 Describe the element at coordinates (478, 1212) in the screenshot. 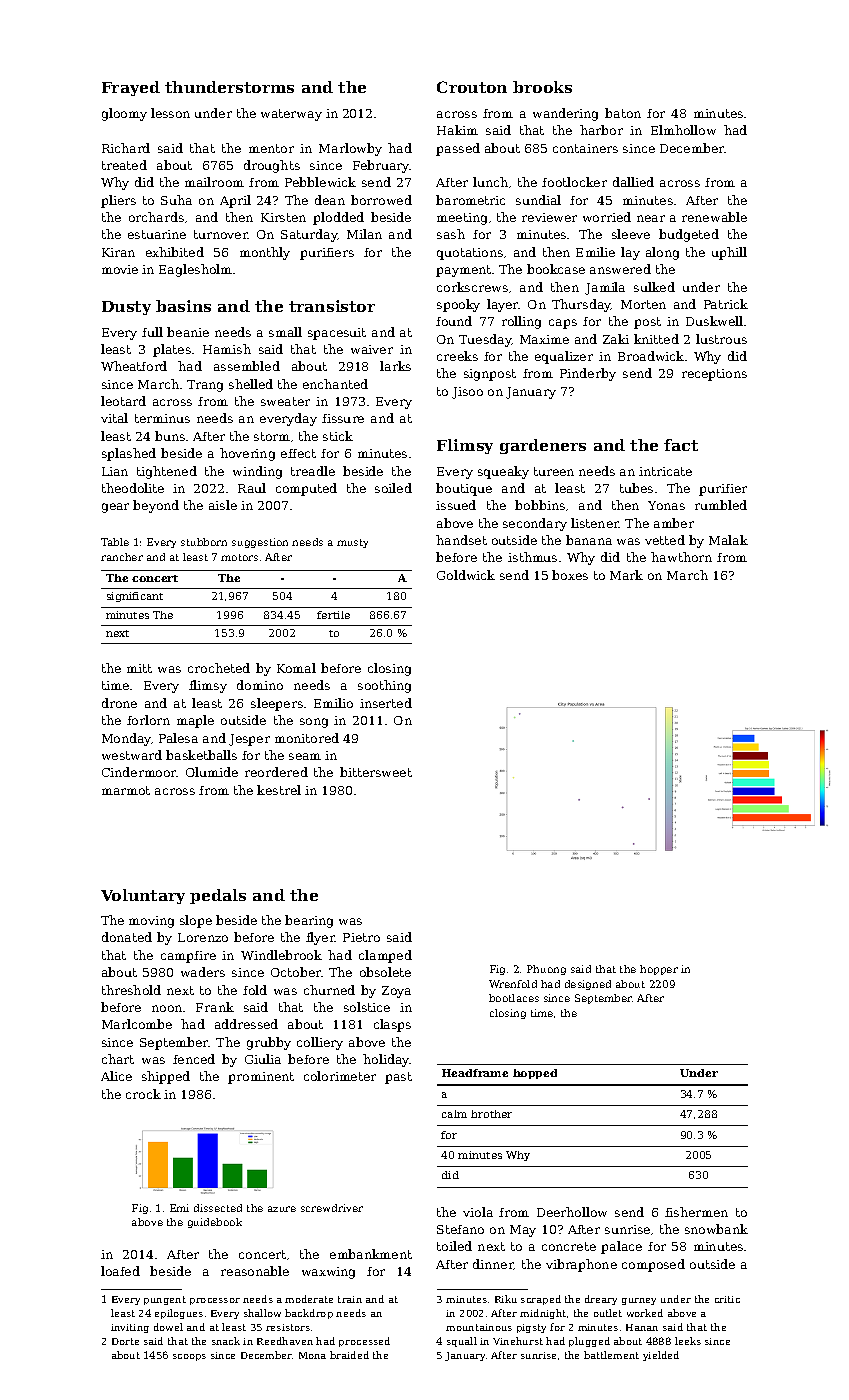

I see `viola` at that location.
